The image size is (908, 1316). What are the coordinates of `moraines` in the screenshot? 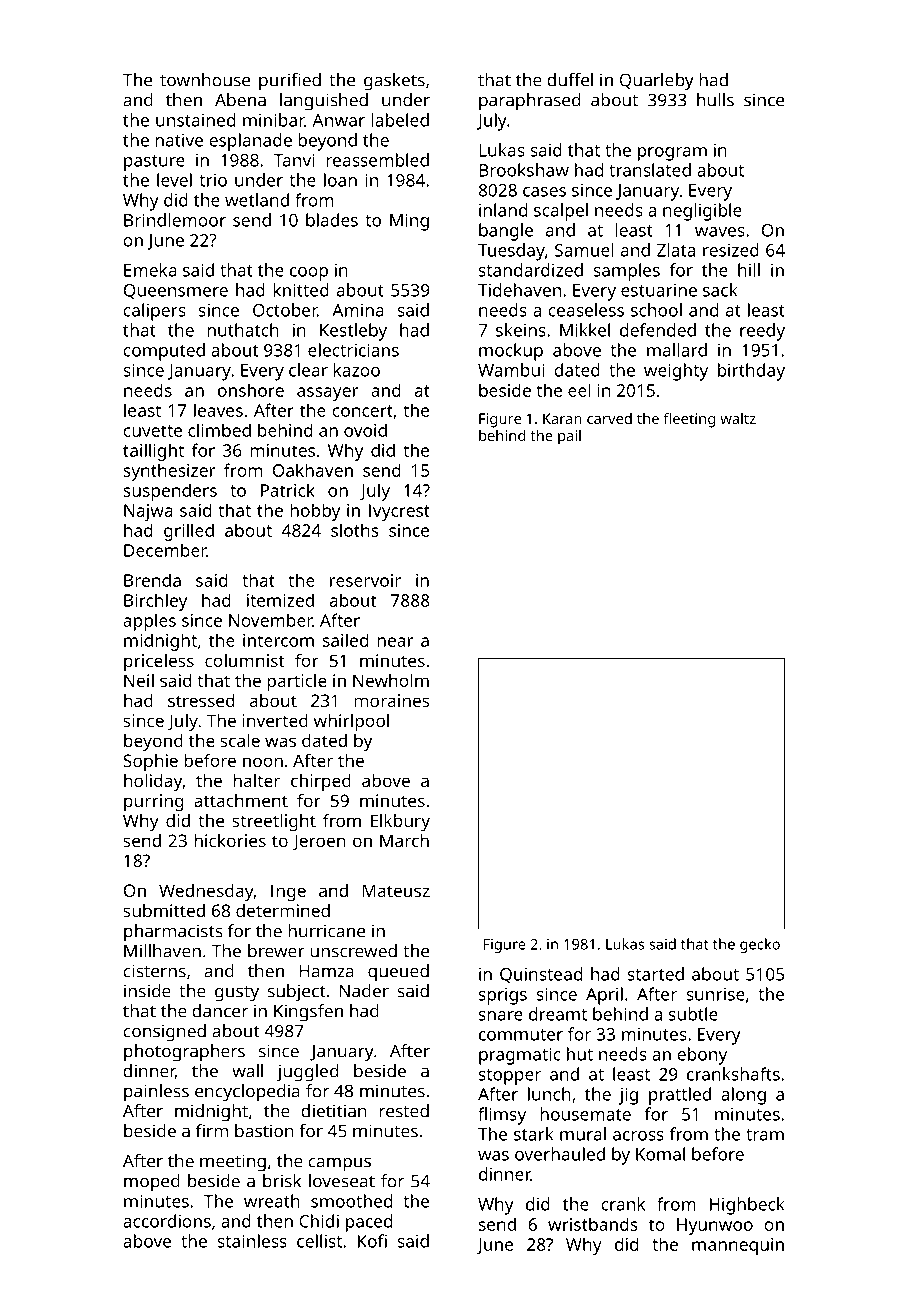 It's located at (392, 700).
